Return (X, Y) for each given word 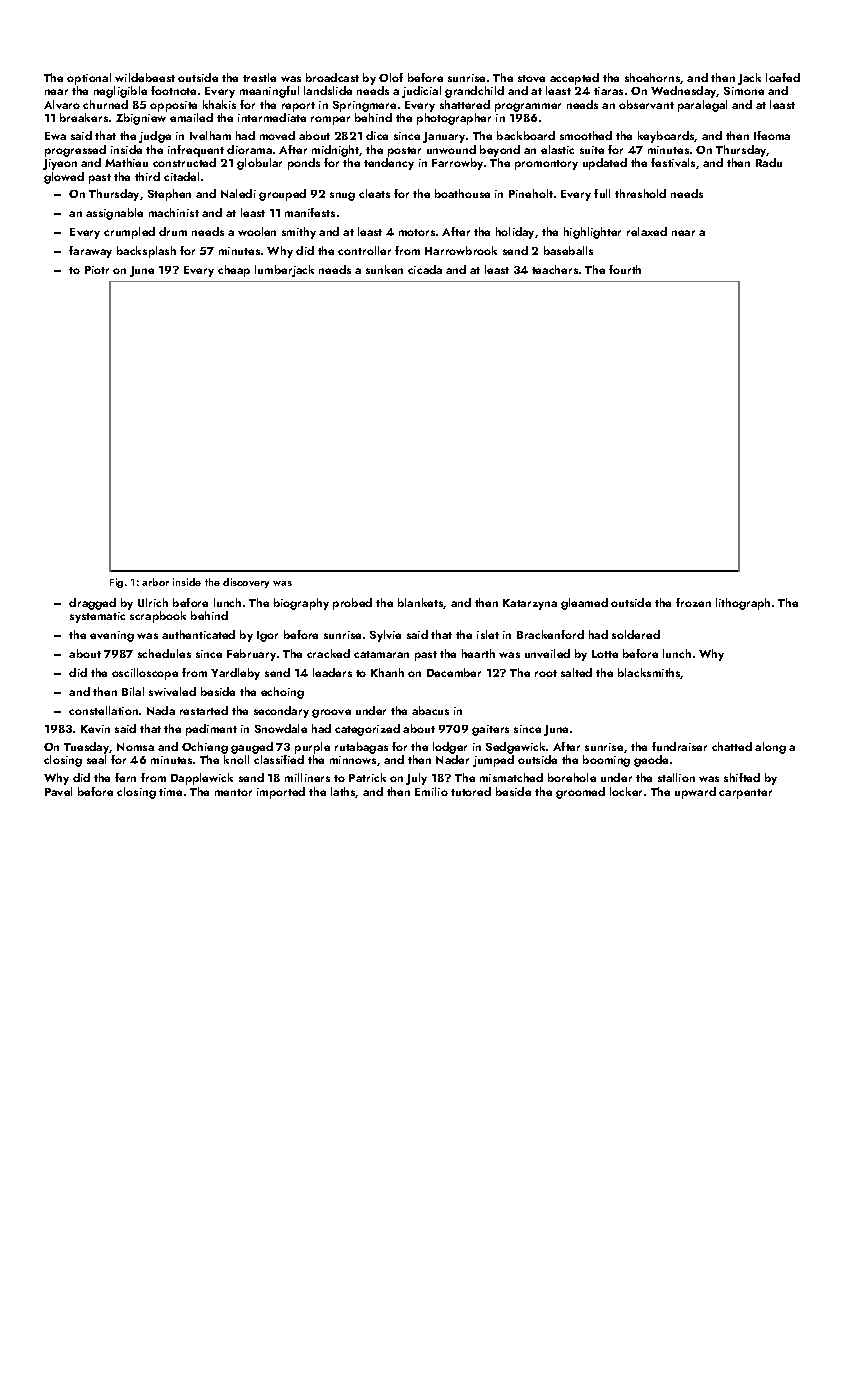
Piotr (97, 270)
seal (96, 759)
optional (89, 79)
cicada (425, 269)
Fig (116, 583)
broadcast (332, 77)
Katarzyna (530, 604)
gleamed (584, 604)
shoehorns (653, 78)
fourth (625, 269)
